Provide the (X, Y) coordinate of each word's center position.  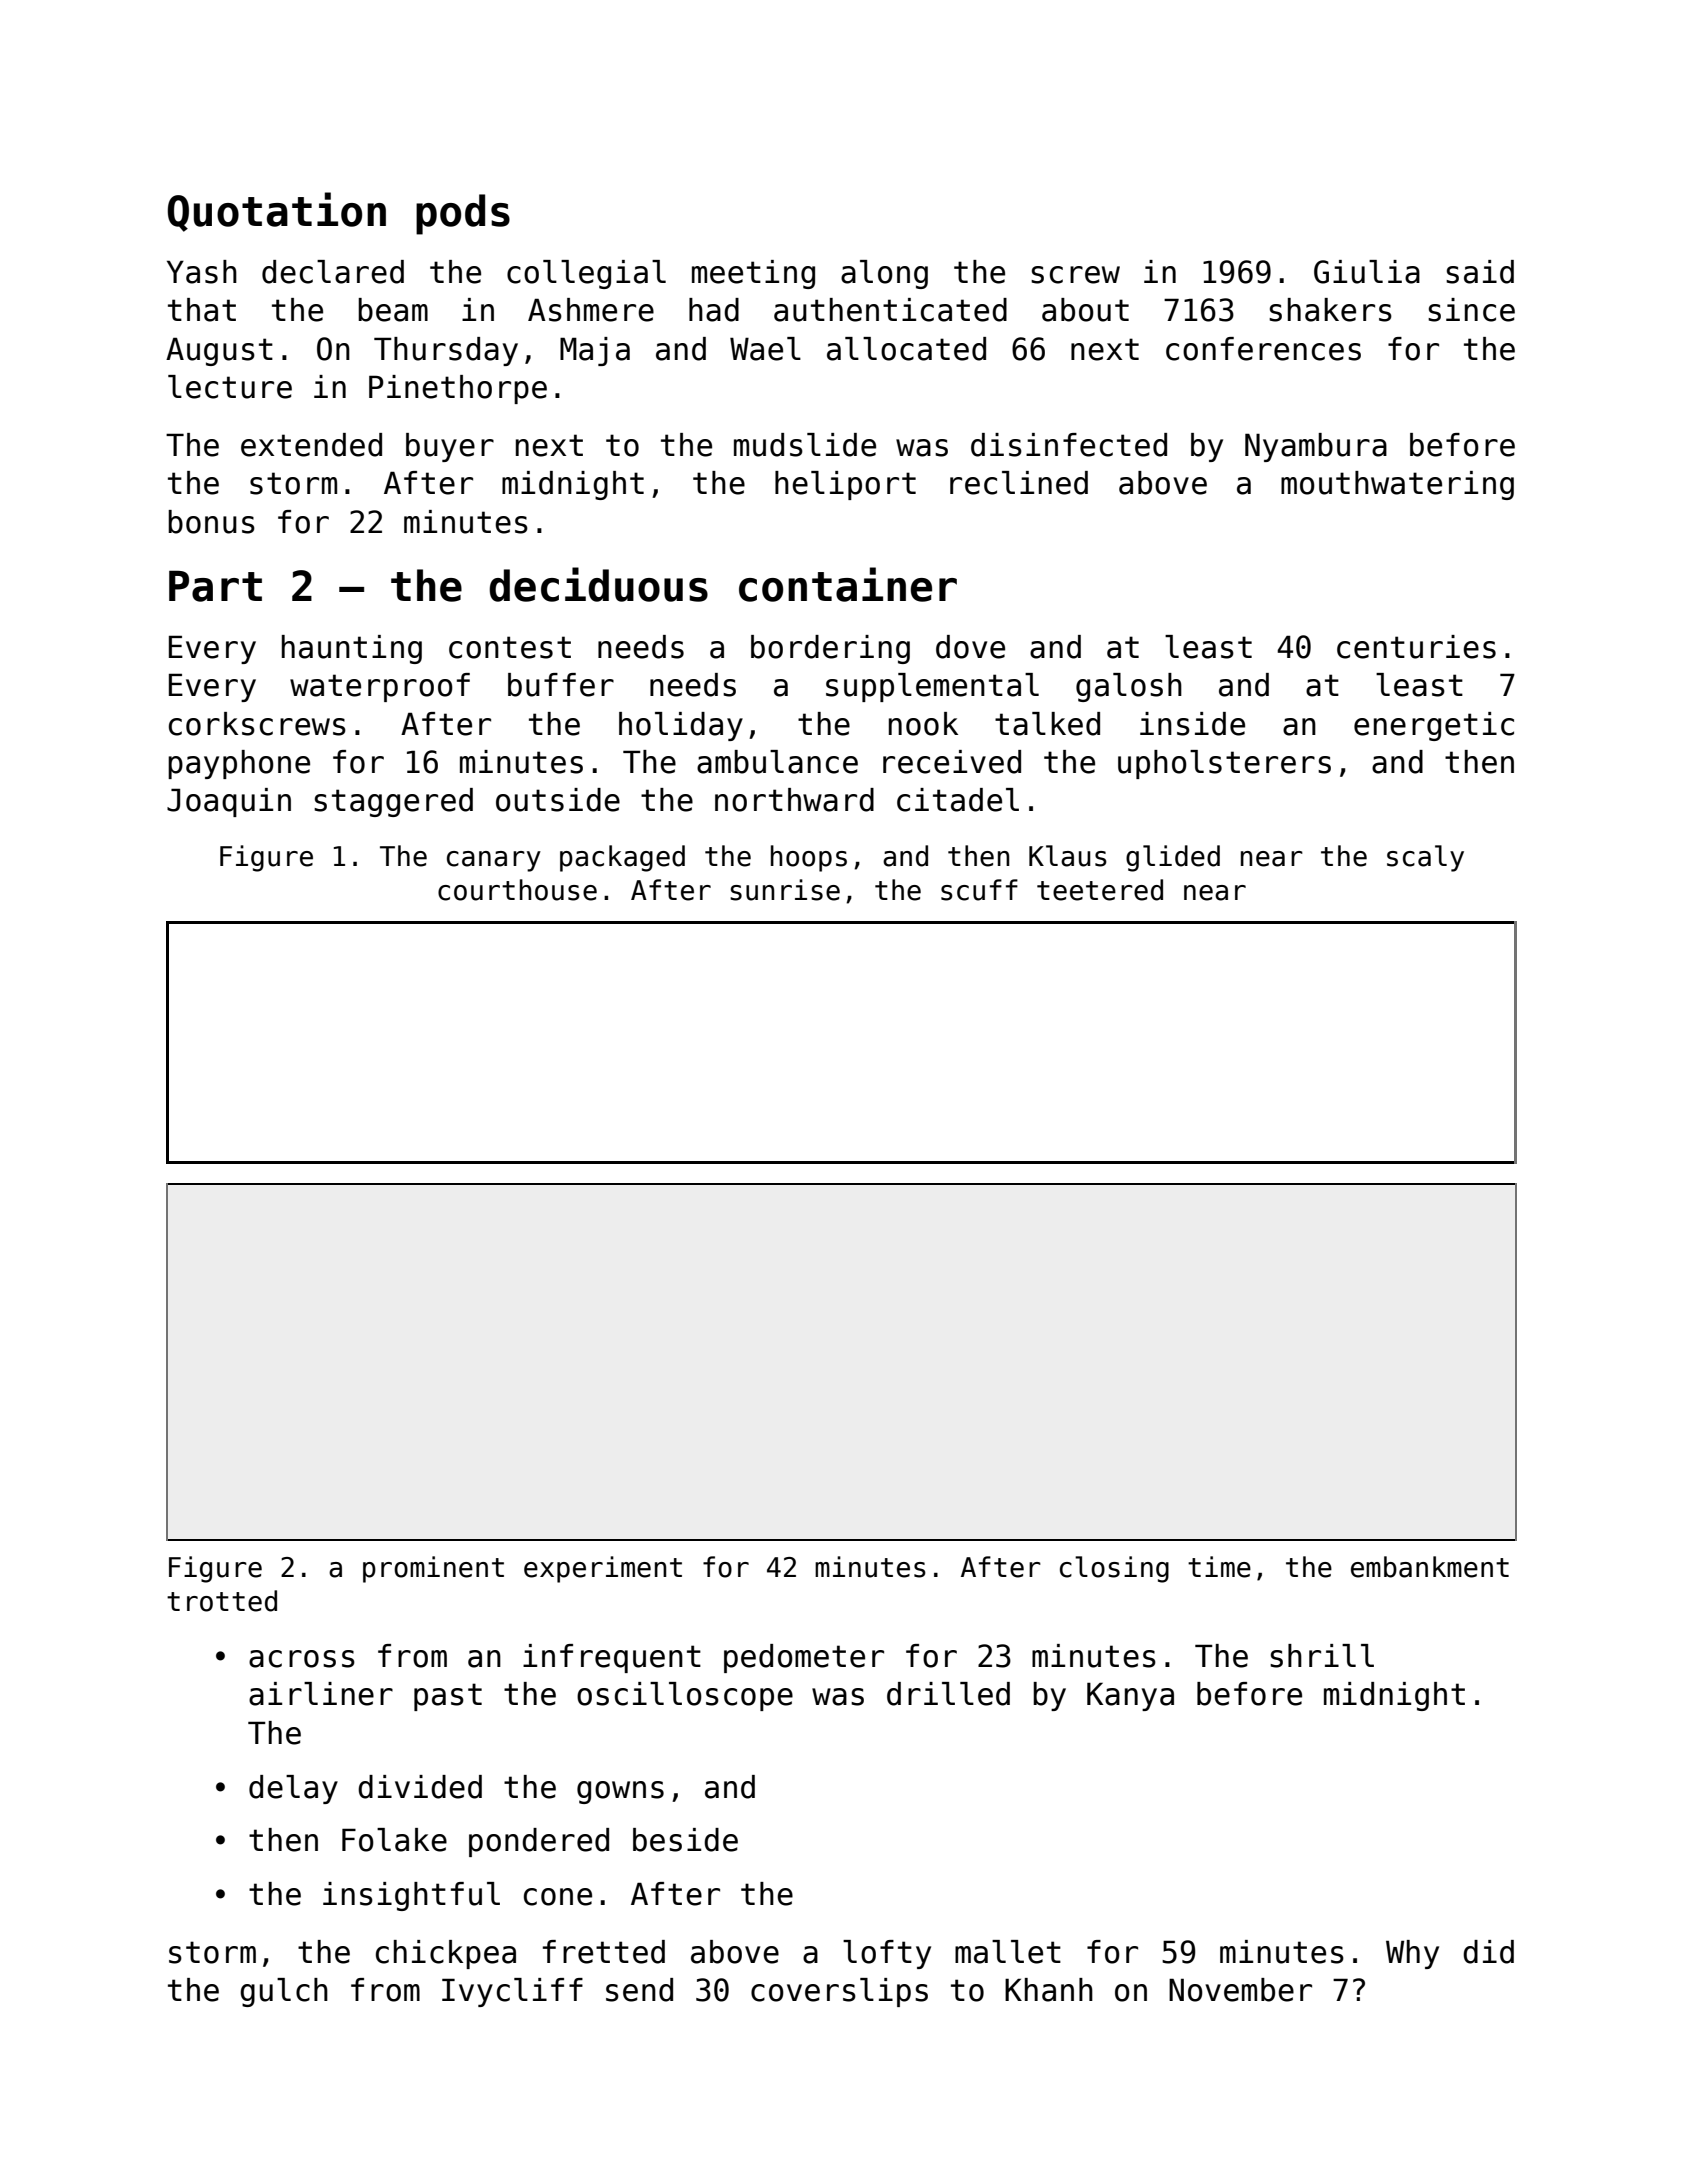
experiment (603, 1569)
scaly (1425, 858)
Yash (202, 272)
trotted (222, 1601)
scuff (979, 890)
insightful (411, 1896)
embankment (1430, 1567)
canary (494, 861)
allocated (906, 349)
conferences (1263, 349)
